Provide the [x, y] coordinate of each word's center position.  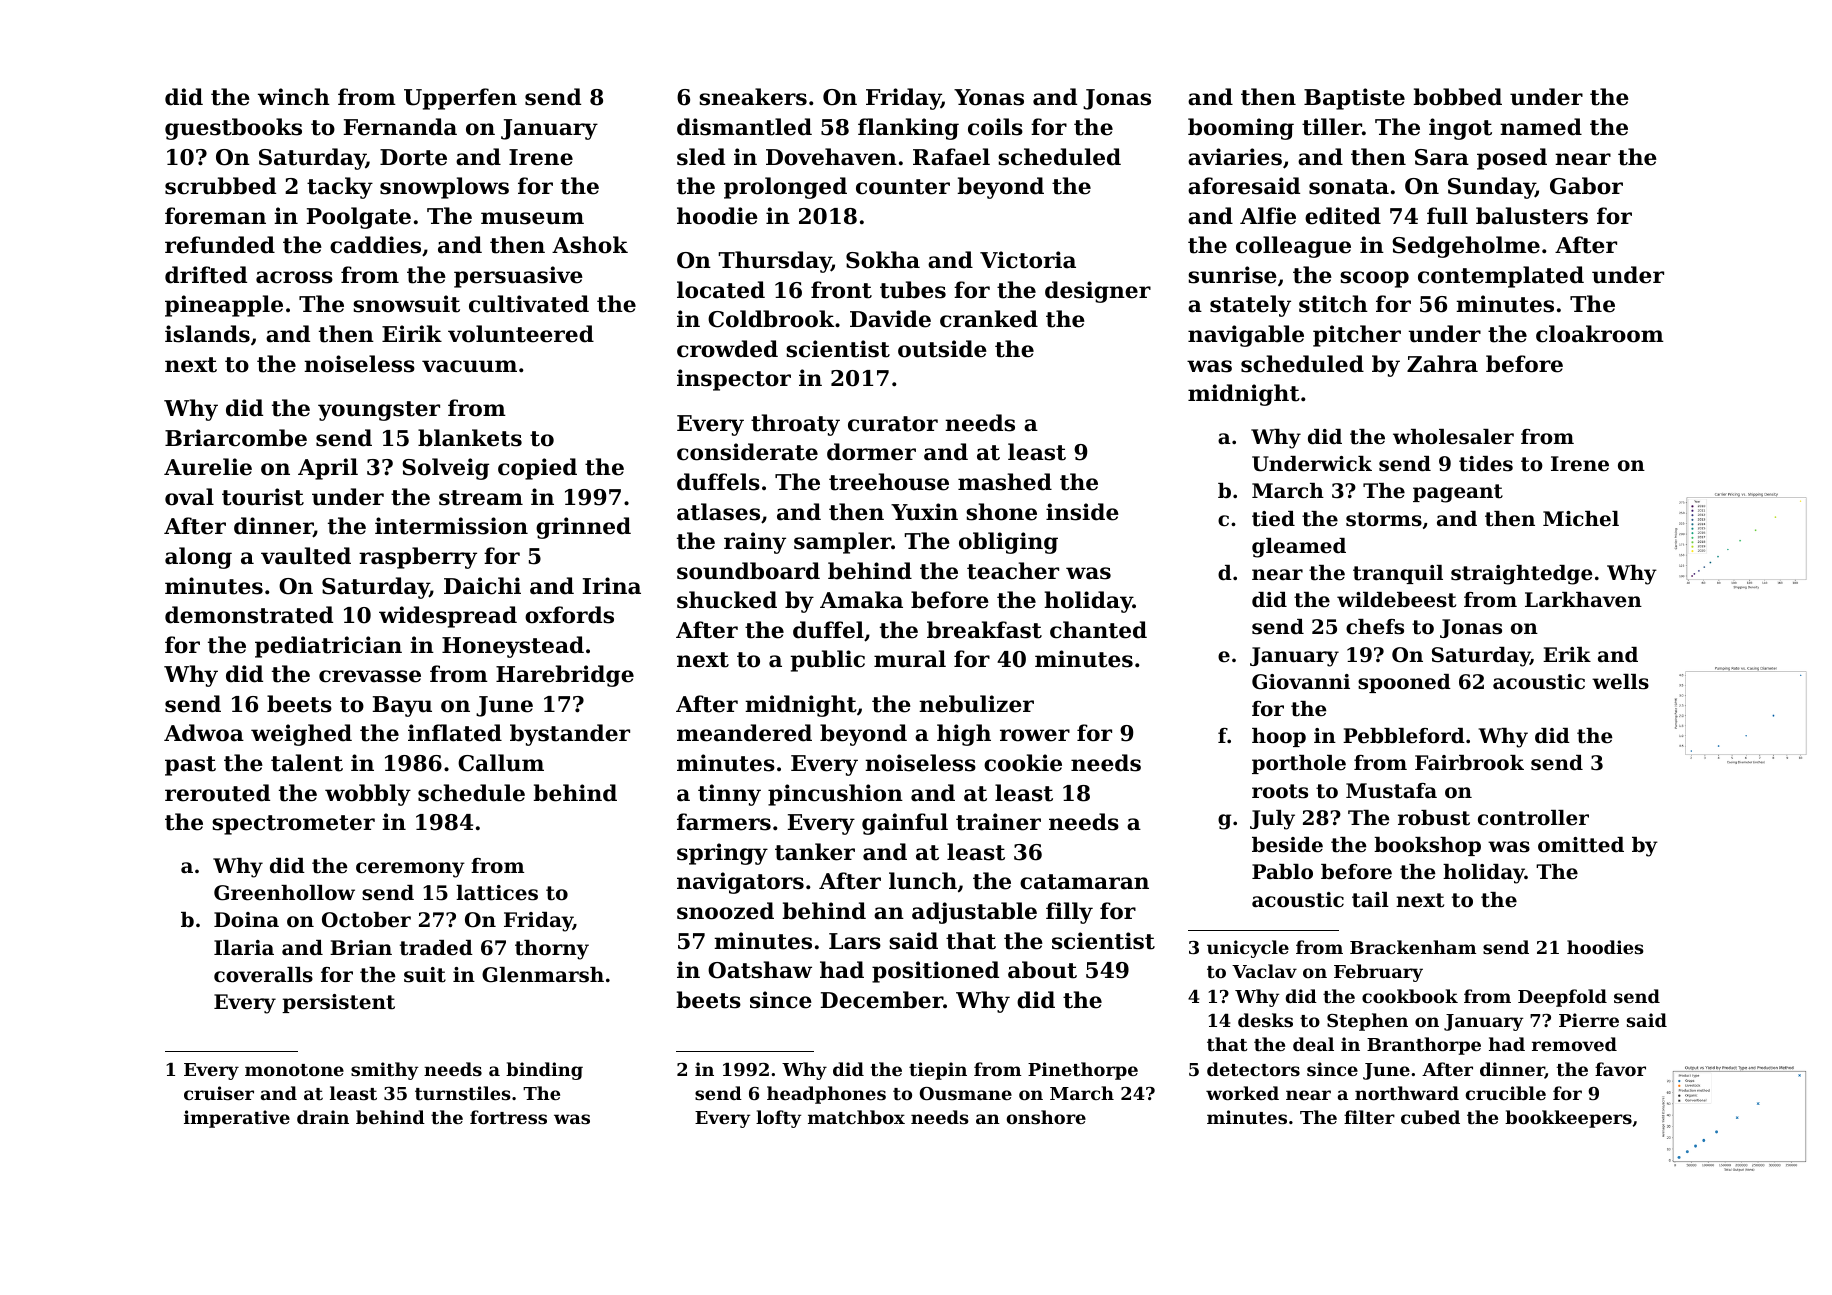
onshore [1046, 1117]
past [190, 766]
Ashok [590, 245]
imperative [237, 1119]
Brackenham [1413, 947]
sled [701, 157]
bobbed [1457, 97]
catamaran [1084, 882]
